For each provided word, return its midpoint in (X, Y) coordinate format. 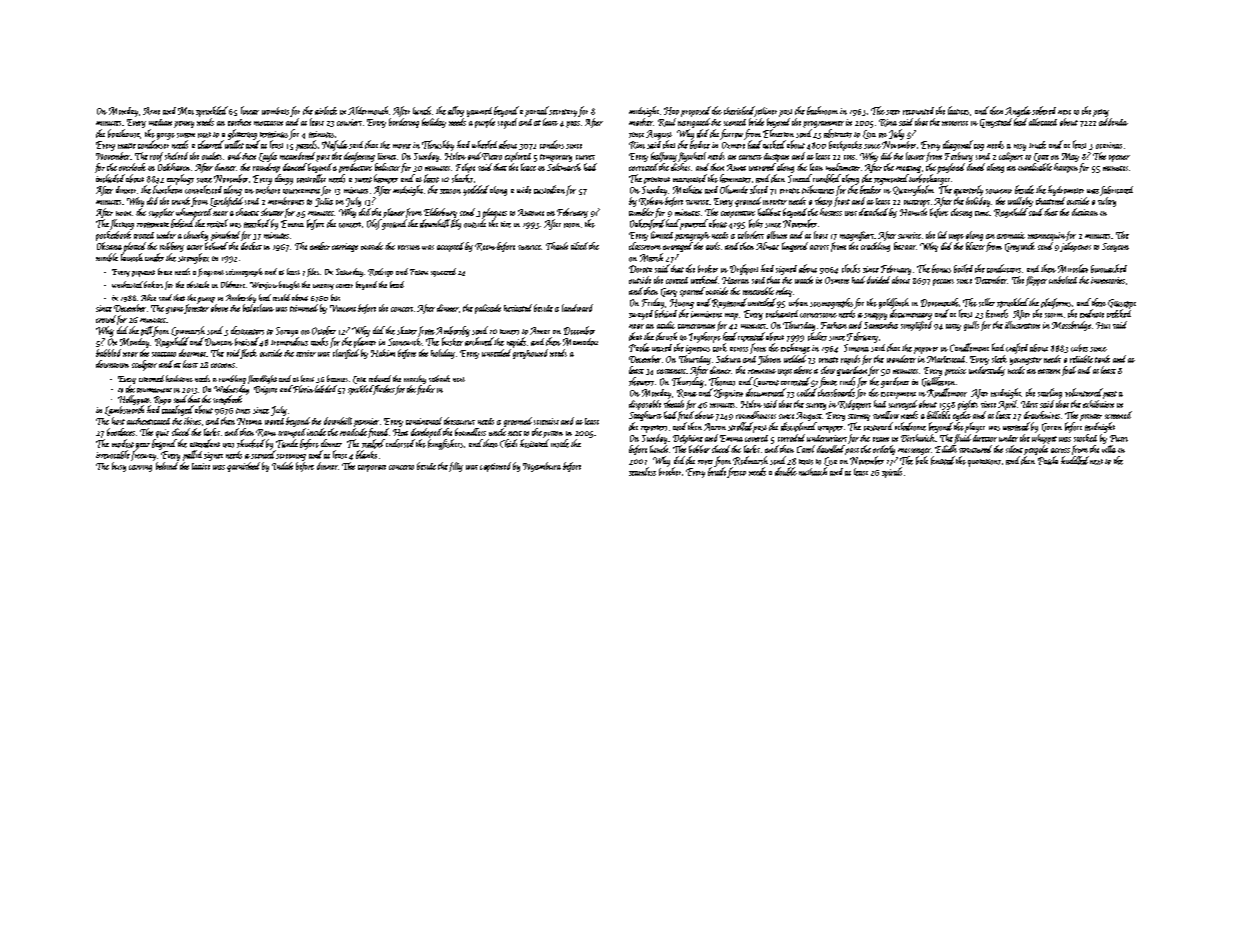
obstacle (198, 284)
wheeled (484, 144)
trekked (1119, 313)
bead (397, 284)
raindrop (266, 168)
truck (1037, 145)
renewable (758, 291)
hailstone (179, 378)
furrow (731, 134)
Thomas (722, 381)
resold (281, 297)
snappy (875, 316)
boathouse (124, 133)
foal (1069, 371)
